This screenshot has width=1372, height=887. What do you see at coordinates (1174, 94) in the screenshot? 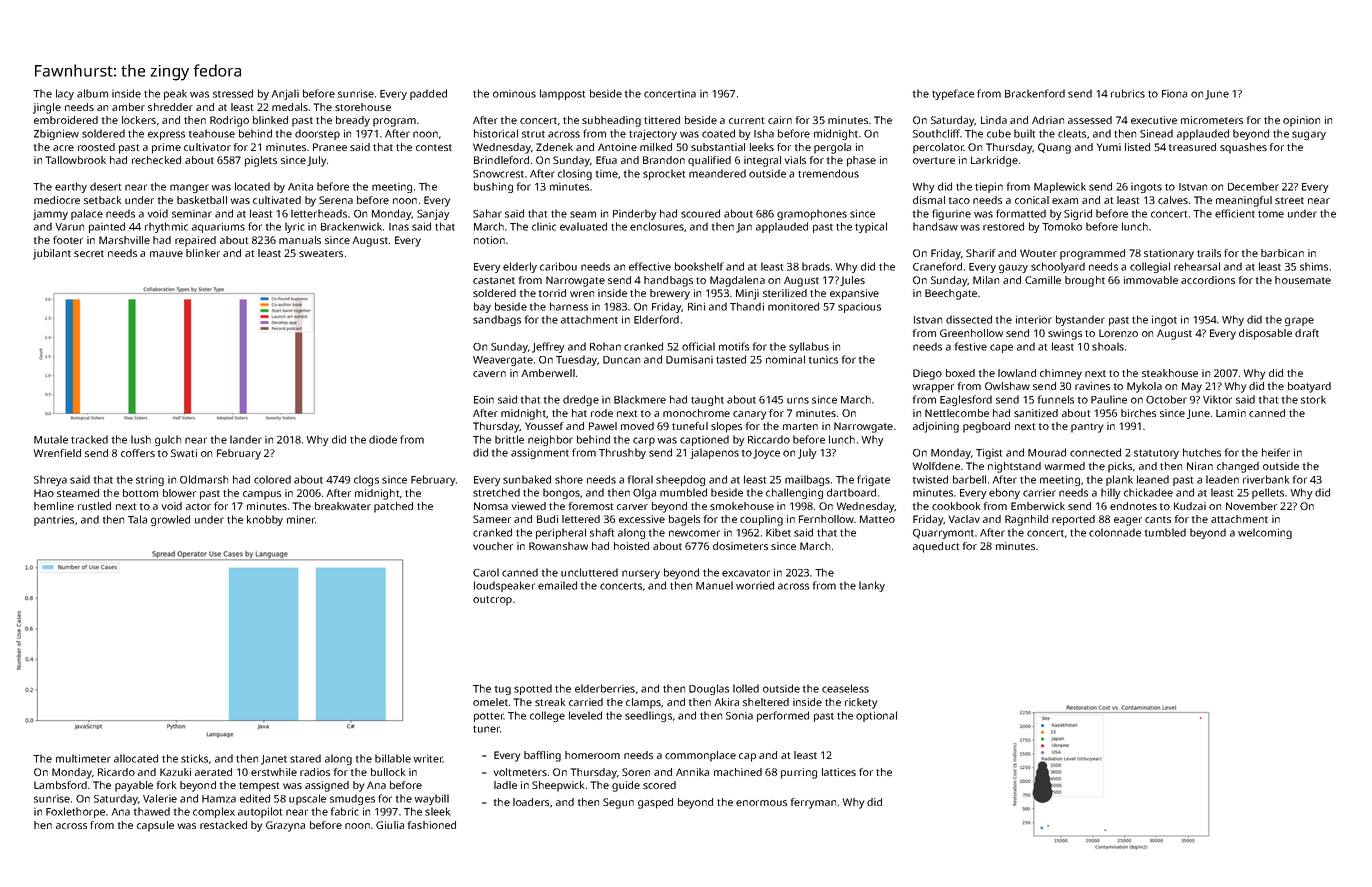
I see `Fiona` at bounding box center [1174, 94].
